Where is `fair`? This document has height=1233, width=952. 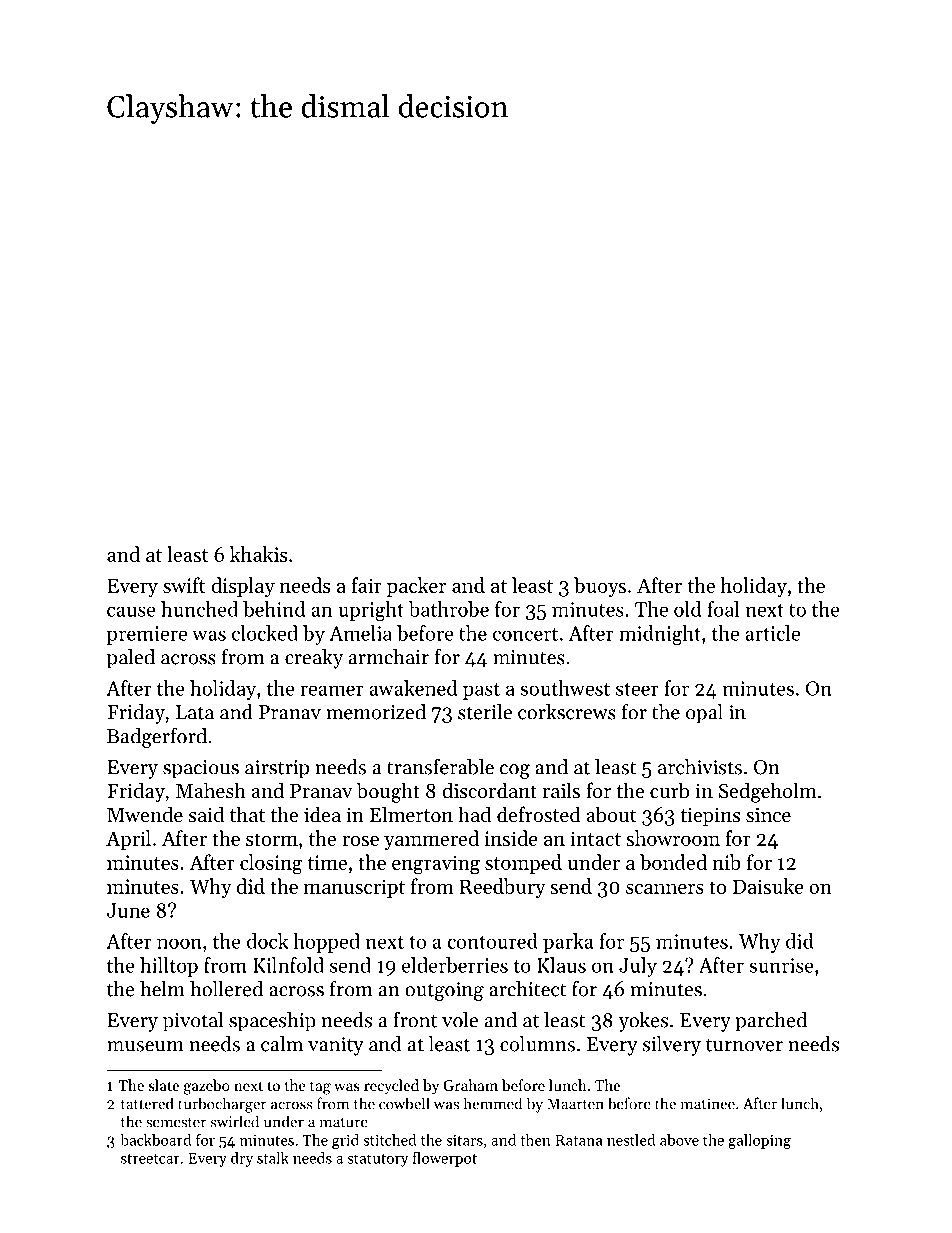
fair is located at coordinates (366, 585).
